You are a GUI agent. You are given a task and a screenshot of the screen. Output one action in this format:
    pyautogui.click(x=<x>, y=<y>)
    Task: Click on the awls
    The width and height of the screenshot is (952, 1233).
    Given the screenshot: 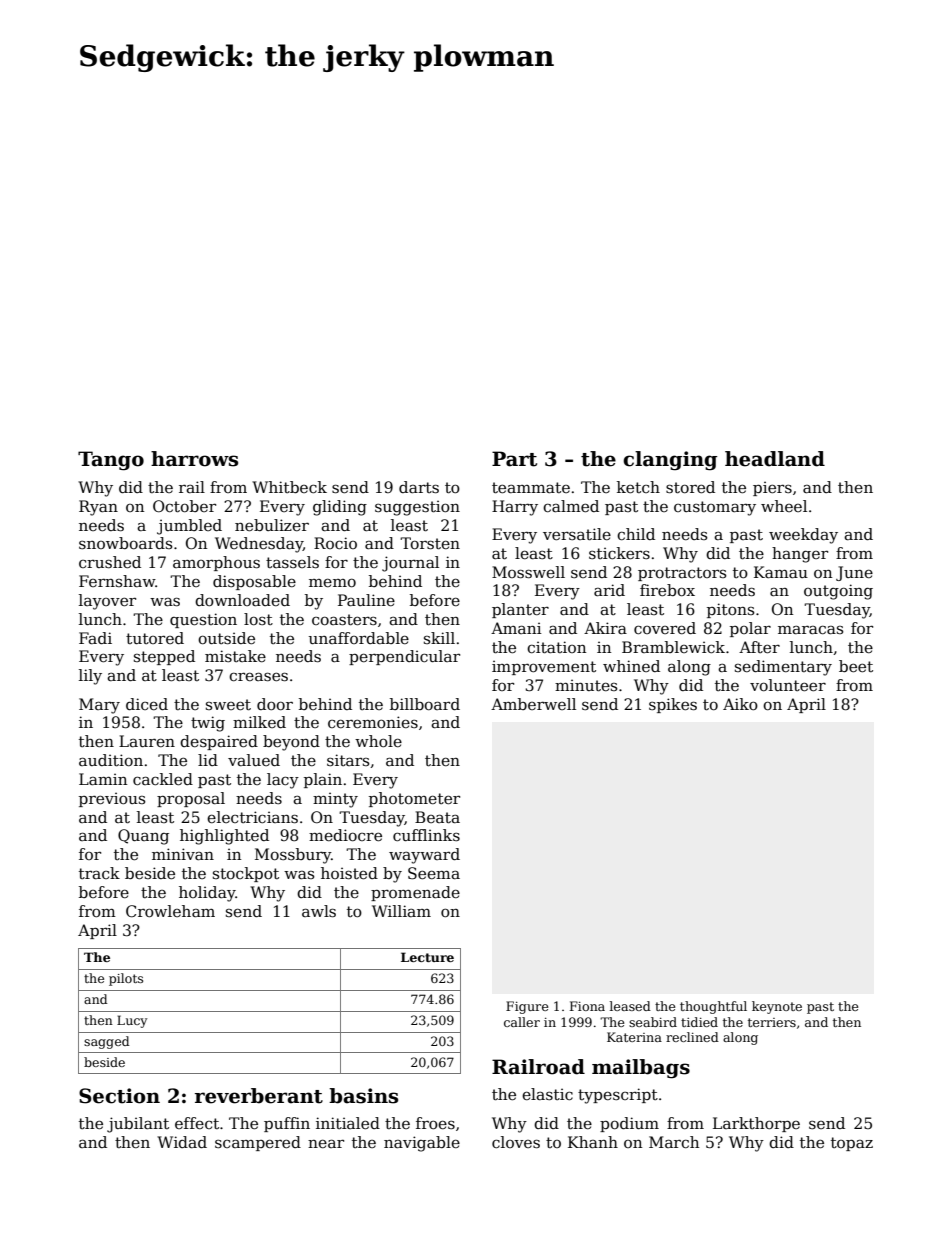 What is the action you would take?
    pyautogui.click(x=319, y=911)
